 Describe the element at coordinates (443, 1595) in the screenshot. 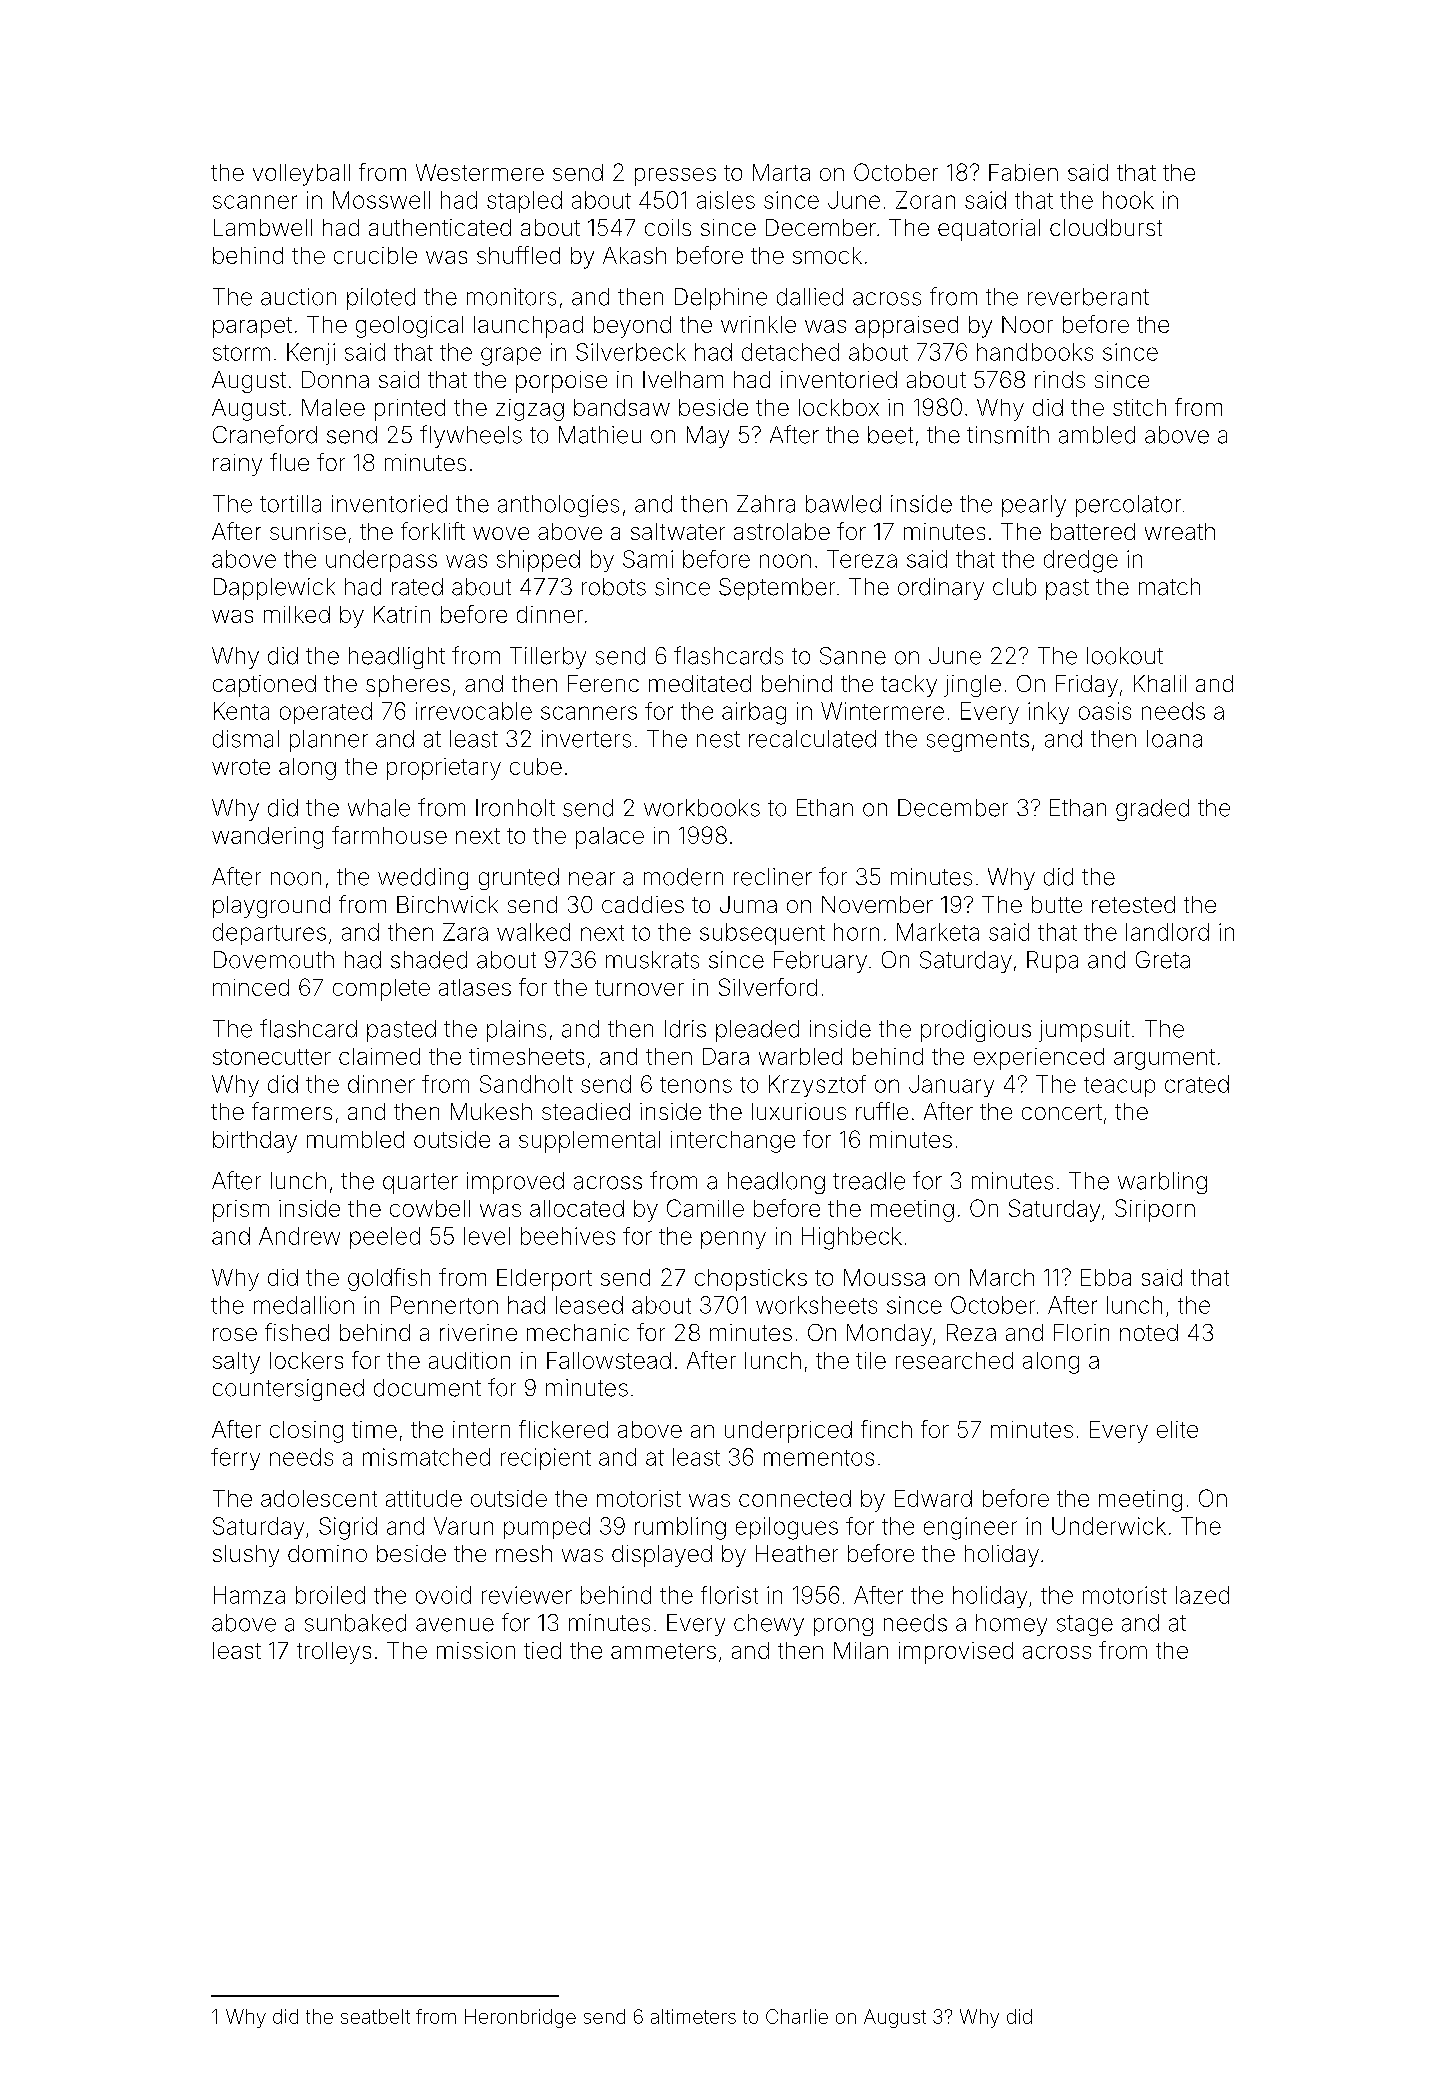

I see `ovoid` at that location.
